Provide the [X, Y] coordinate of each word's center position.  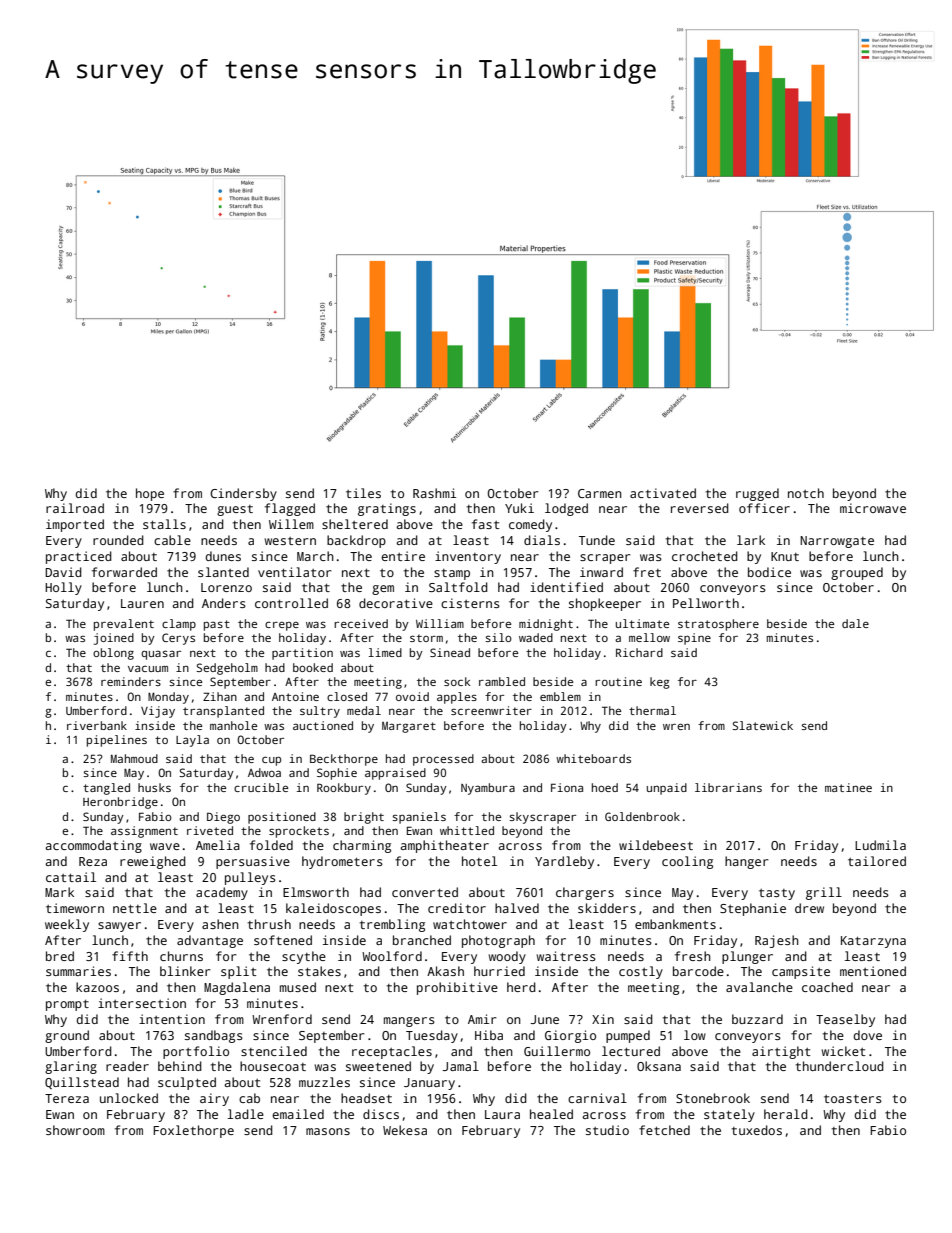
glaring [71, 1067]
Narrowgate [837, 542]
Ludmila [880, 845]
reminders [131, 681]
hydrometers [342, 862]
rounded [118, 540]
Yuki [519, 508]
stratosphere [718, 625]
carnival [597, 1098]
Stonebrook [713, 1098]
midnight [546, 625]
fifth [130, 956]
